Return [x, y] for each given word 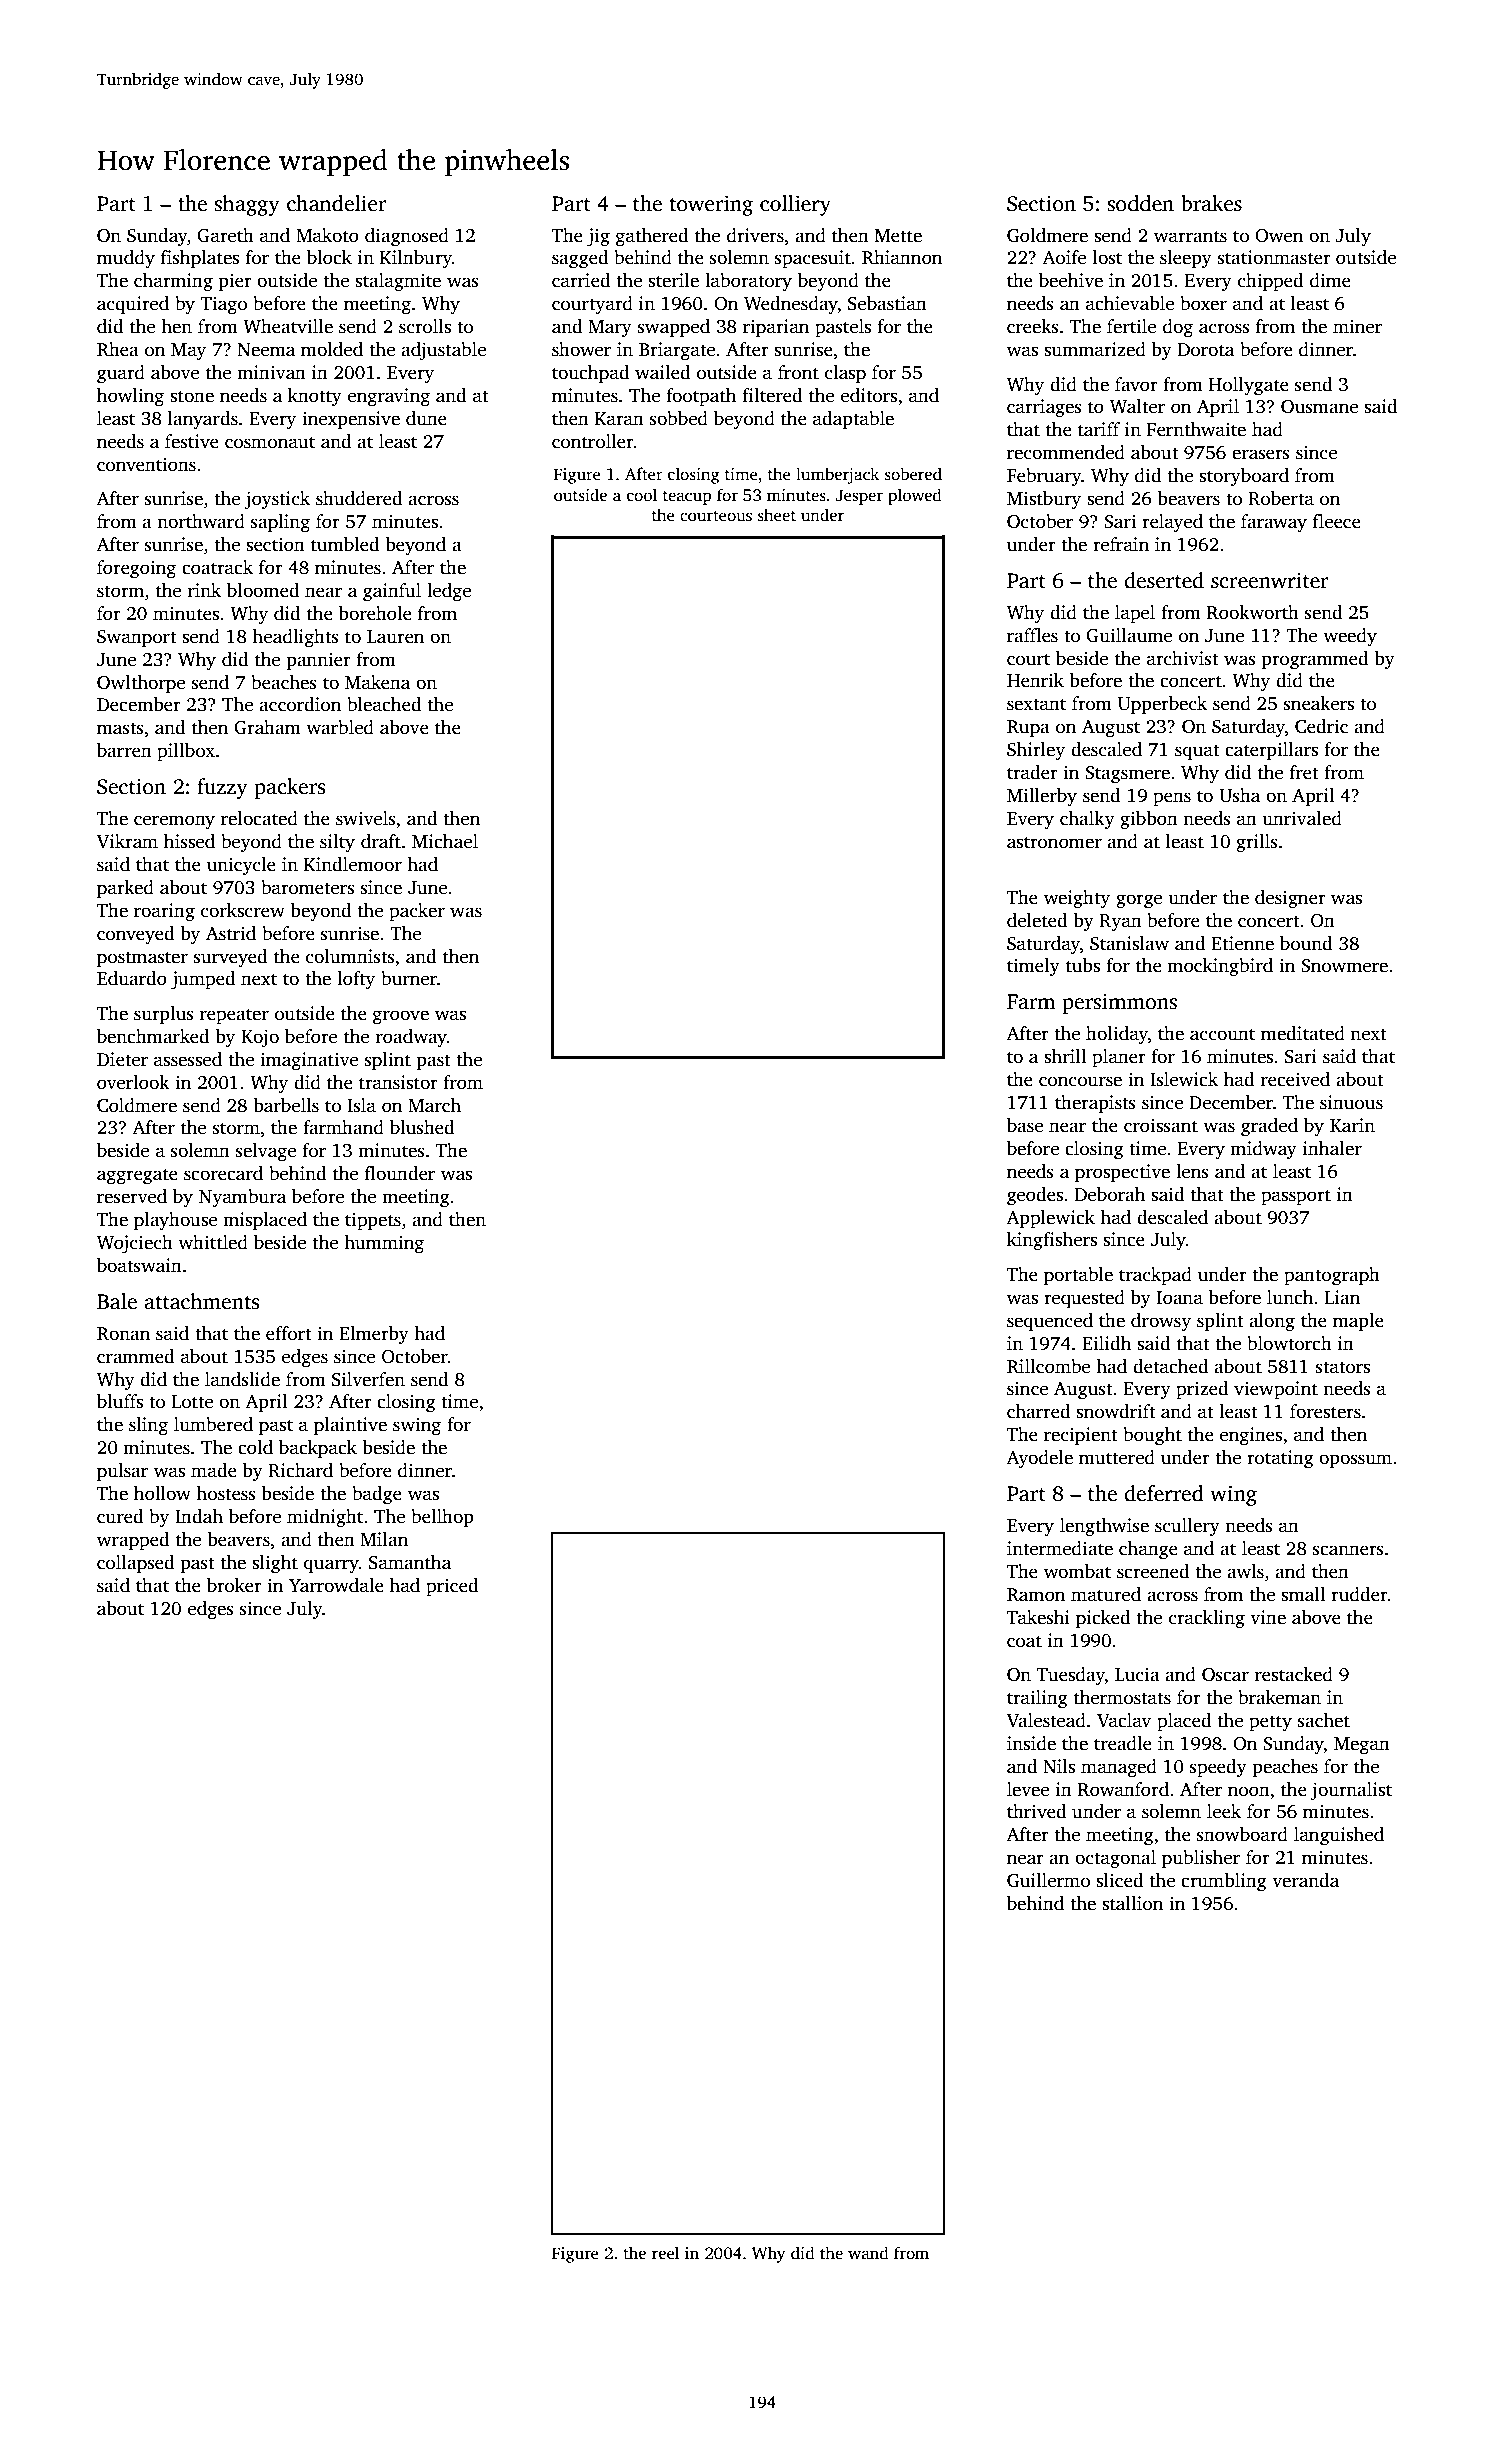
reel [665, 2253]
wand [868, 2252]
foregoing [136, 569]
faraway [1274, 523]
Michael [445, 841]
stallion [1132, 1903]
